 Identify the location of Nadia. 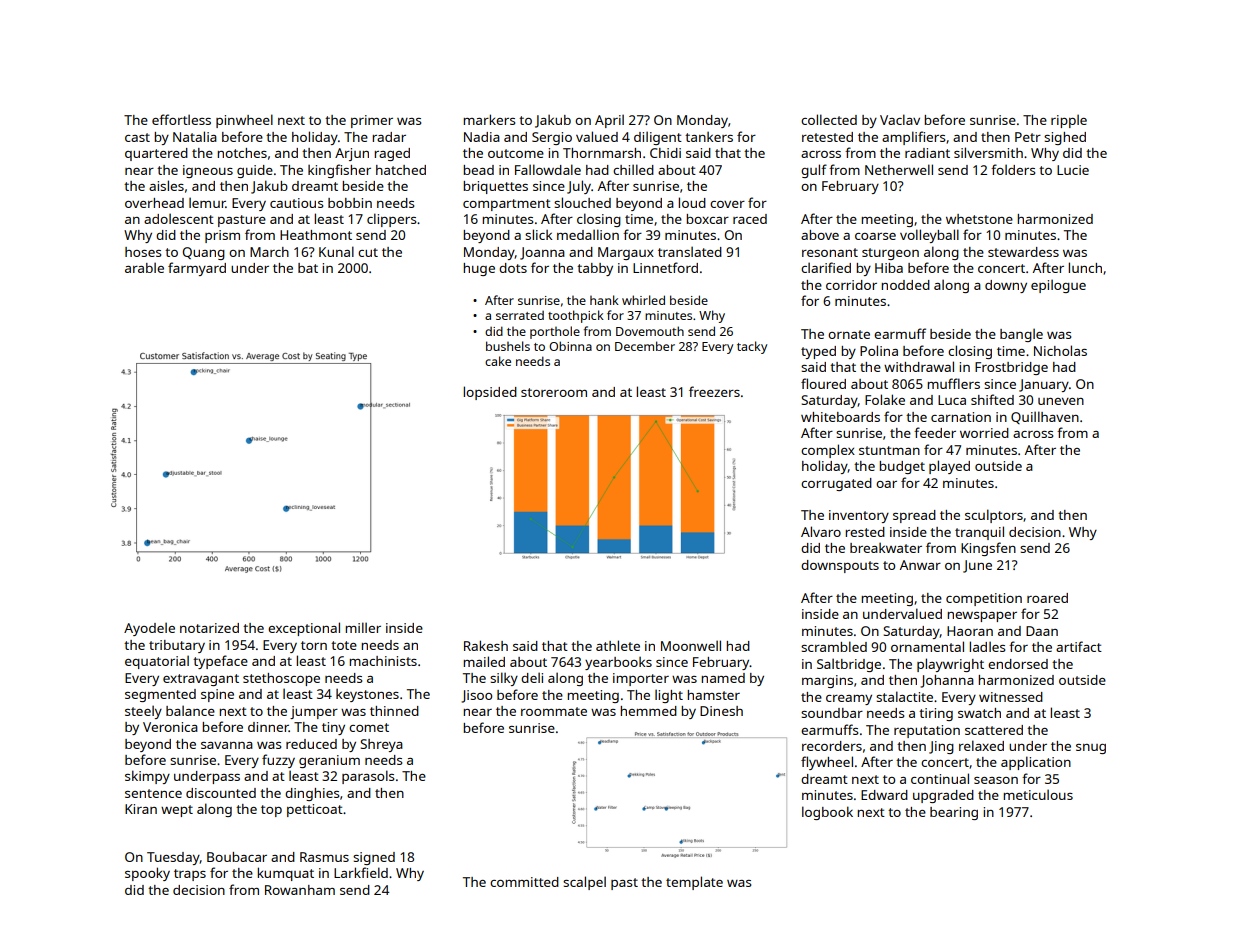
(482, 137).
